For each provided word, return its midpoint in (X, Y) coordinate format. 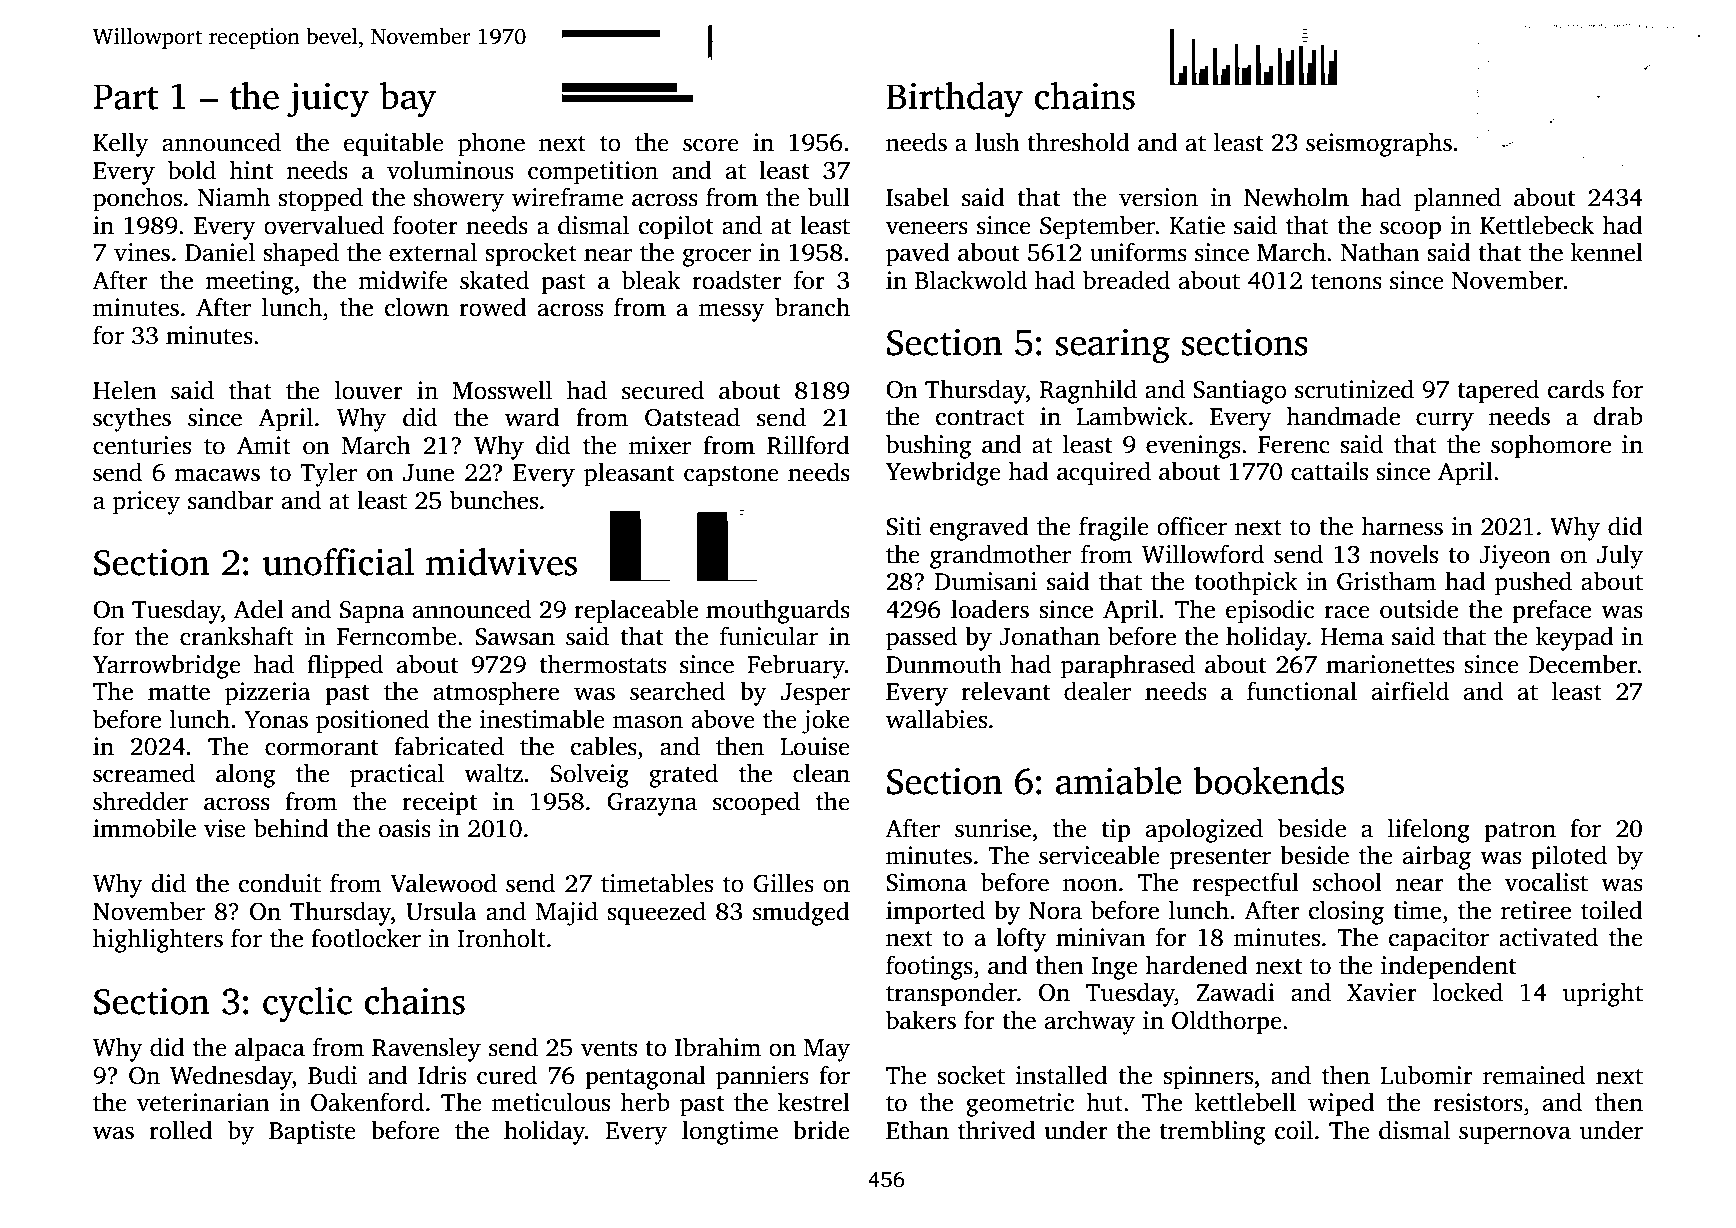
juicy (328, 100)
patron (1520, 832)
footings (929, 967)
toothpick (1246, 583)
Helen (125, 390)
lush (997, 142)
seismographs (1379, 144)
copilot (676, 227)
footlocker (366, 938)
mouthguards (778, 611)
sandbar (231, 500)
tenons (1346, 282)
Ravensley (426, 1049)
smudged (801, 913)
